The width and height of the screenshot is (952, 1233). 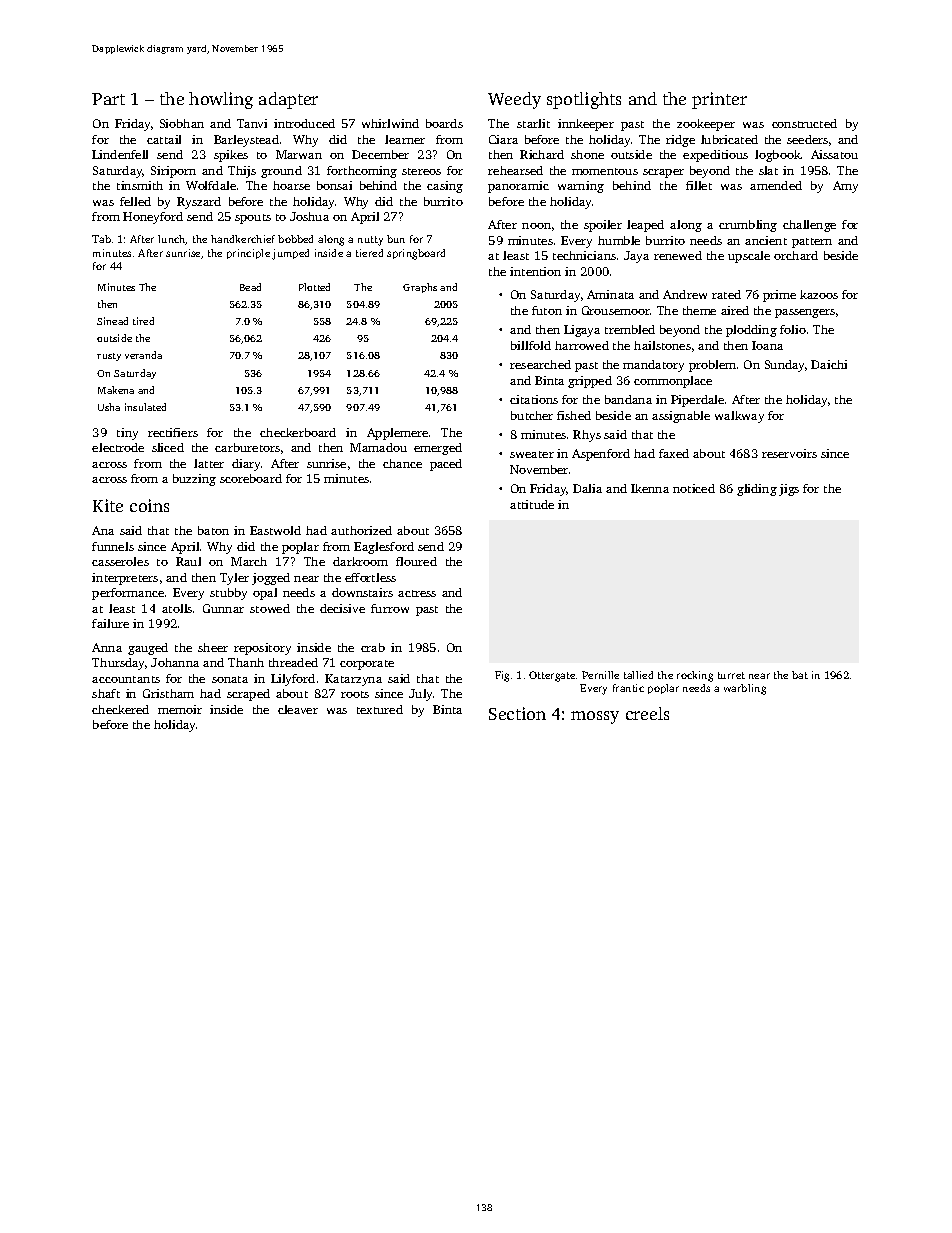 I want to click on tired, so click(x=143, y=321).
